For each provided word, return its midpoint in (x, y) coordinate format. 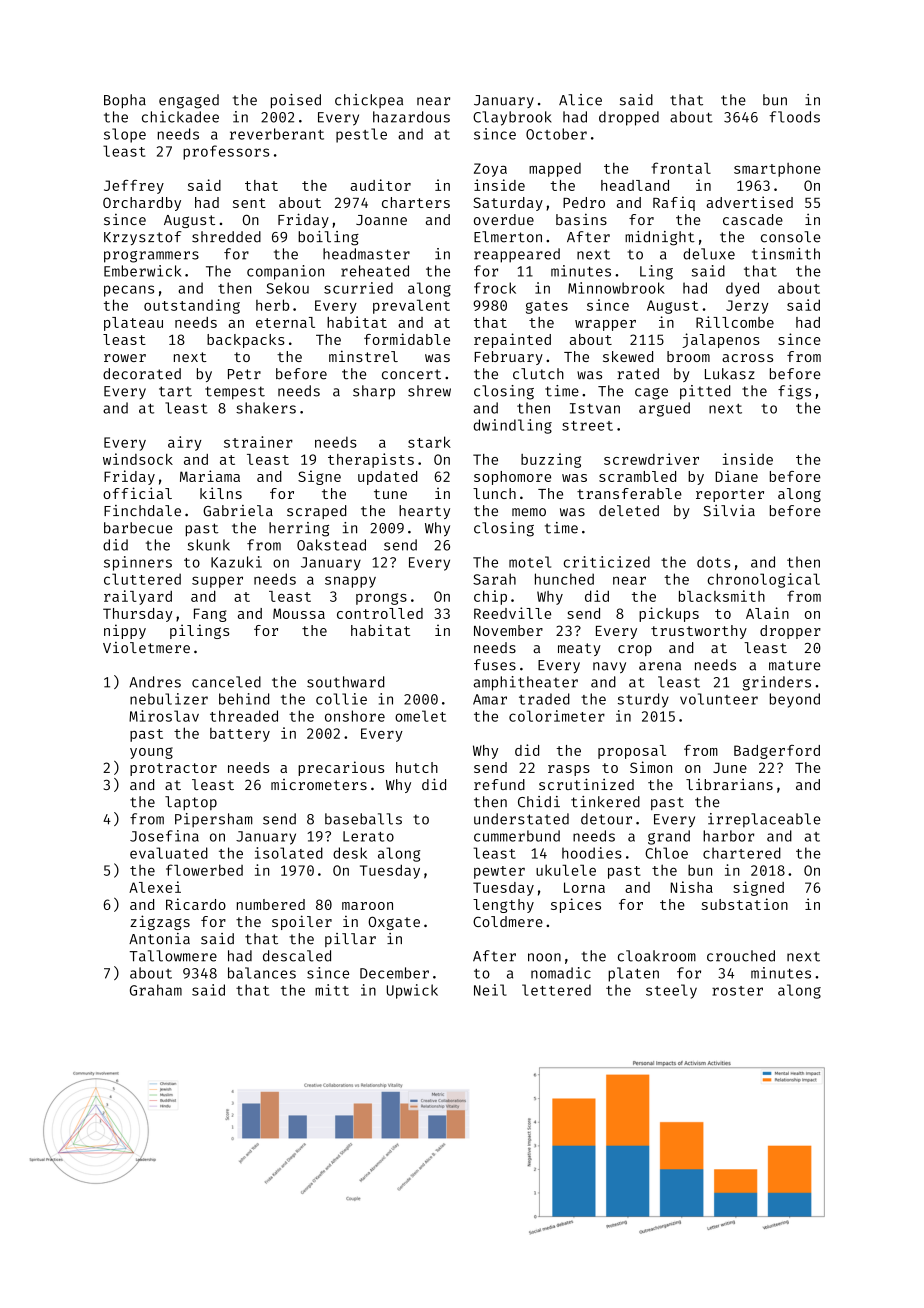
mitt (332, 990)
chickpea (369, 101)
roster (737, 991)
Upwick (412, 991)
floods (795, 117)
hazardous (411, 117)
